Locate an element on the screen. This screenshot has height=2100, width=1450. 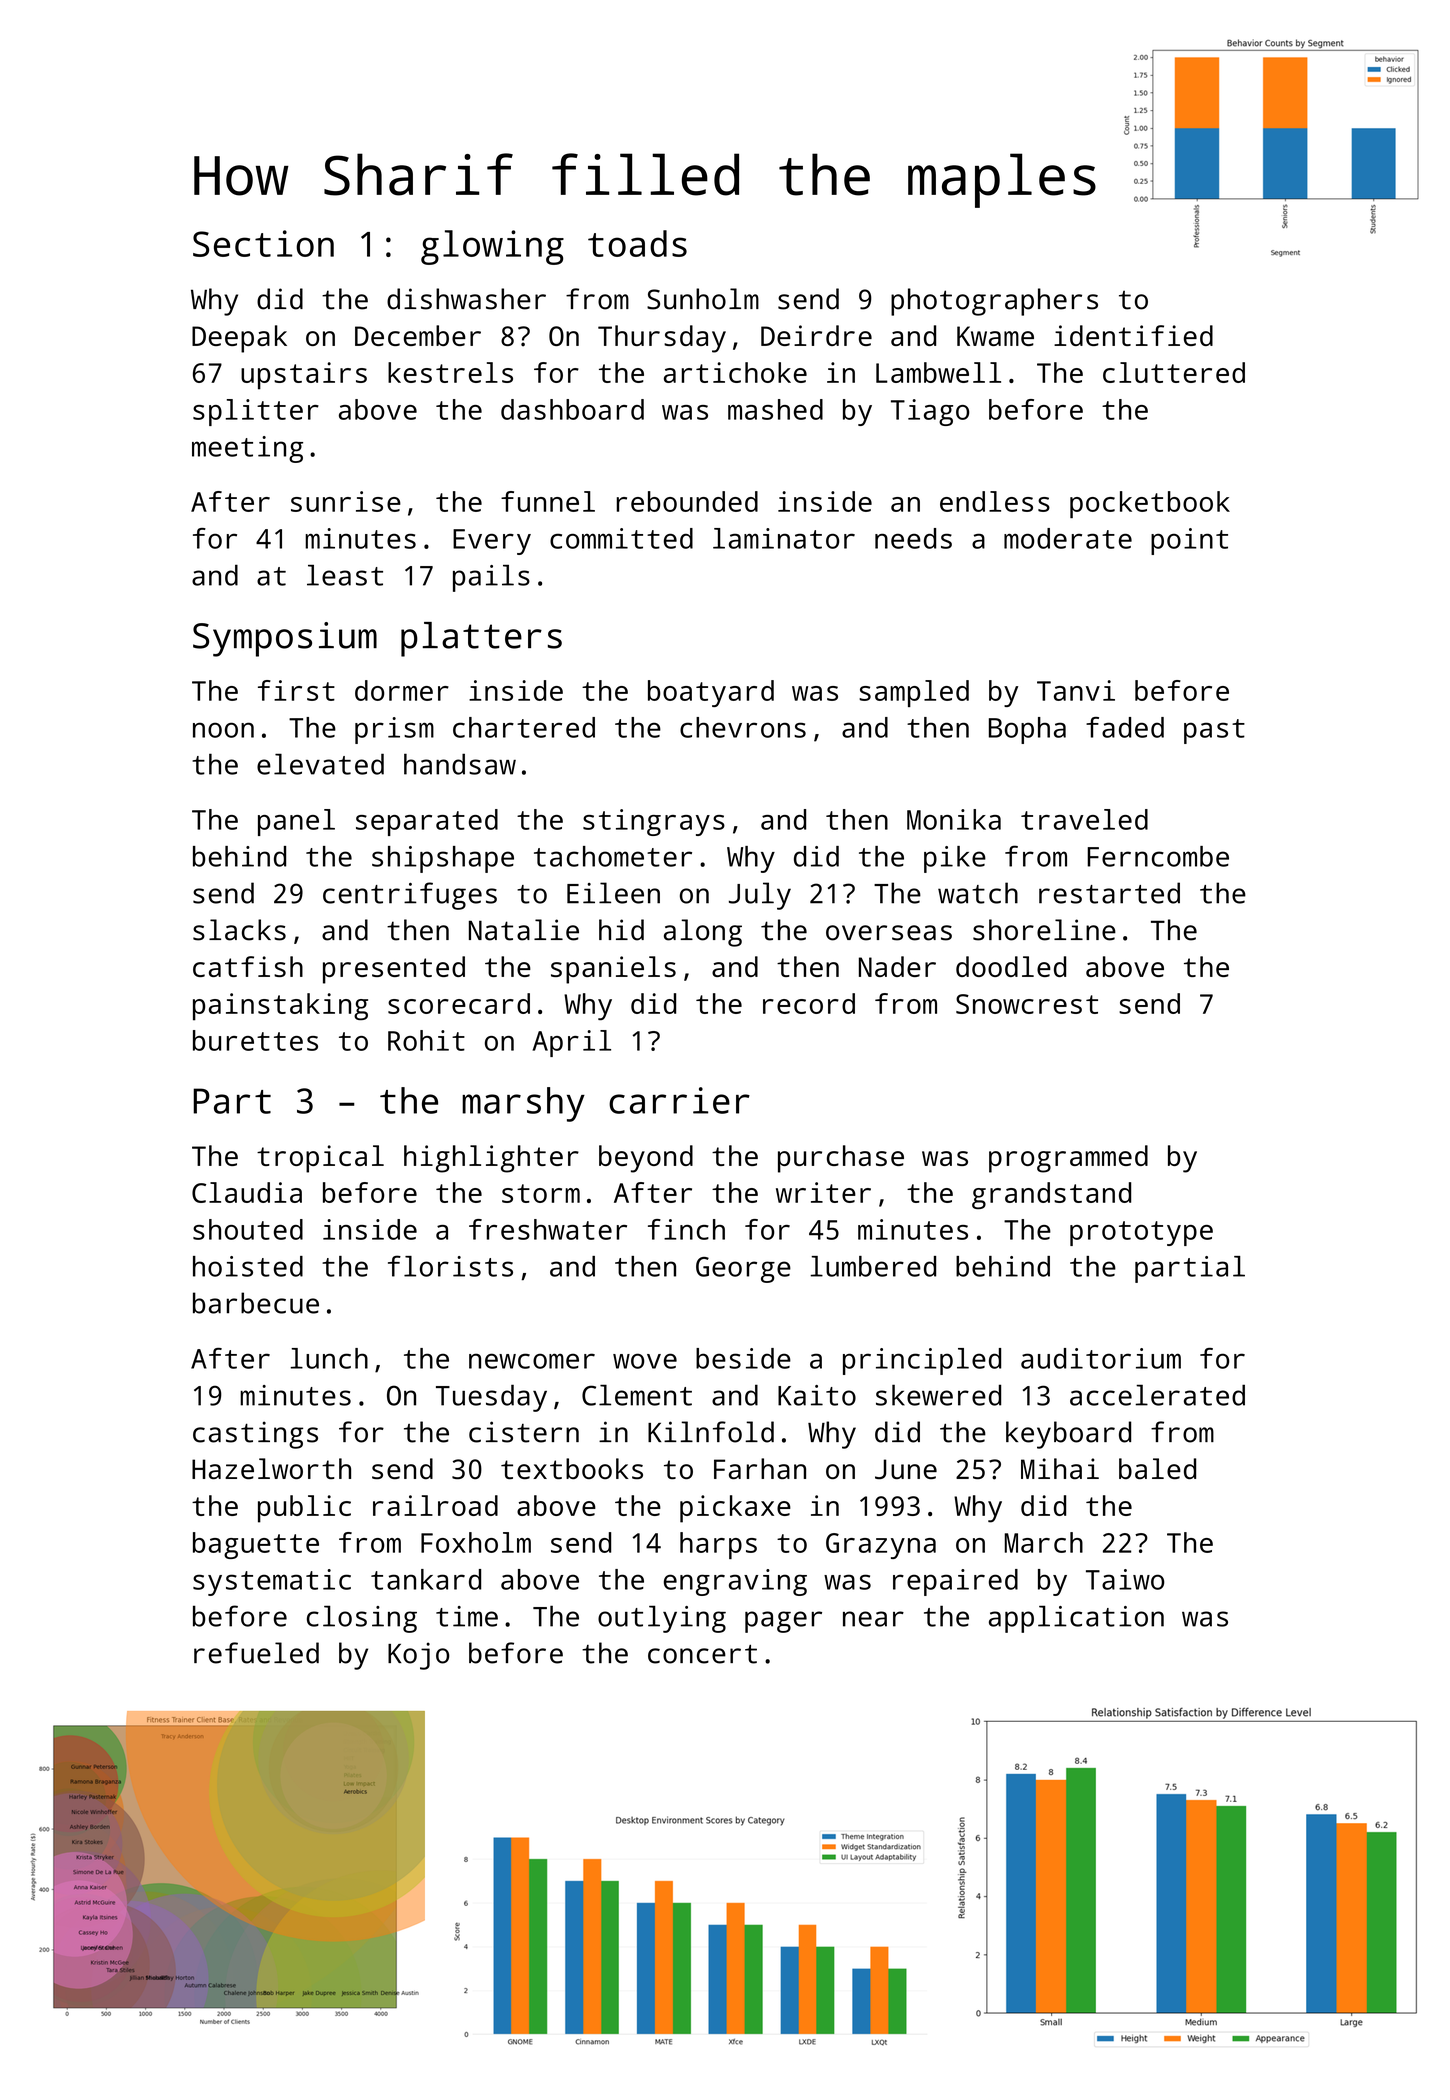
purchase is located at coordinates (841, 1159).
